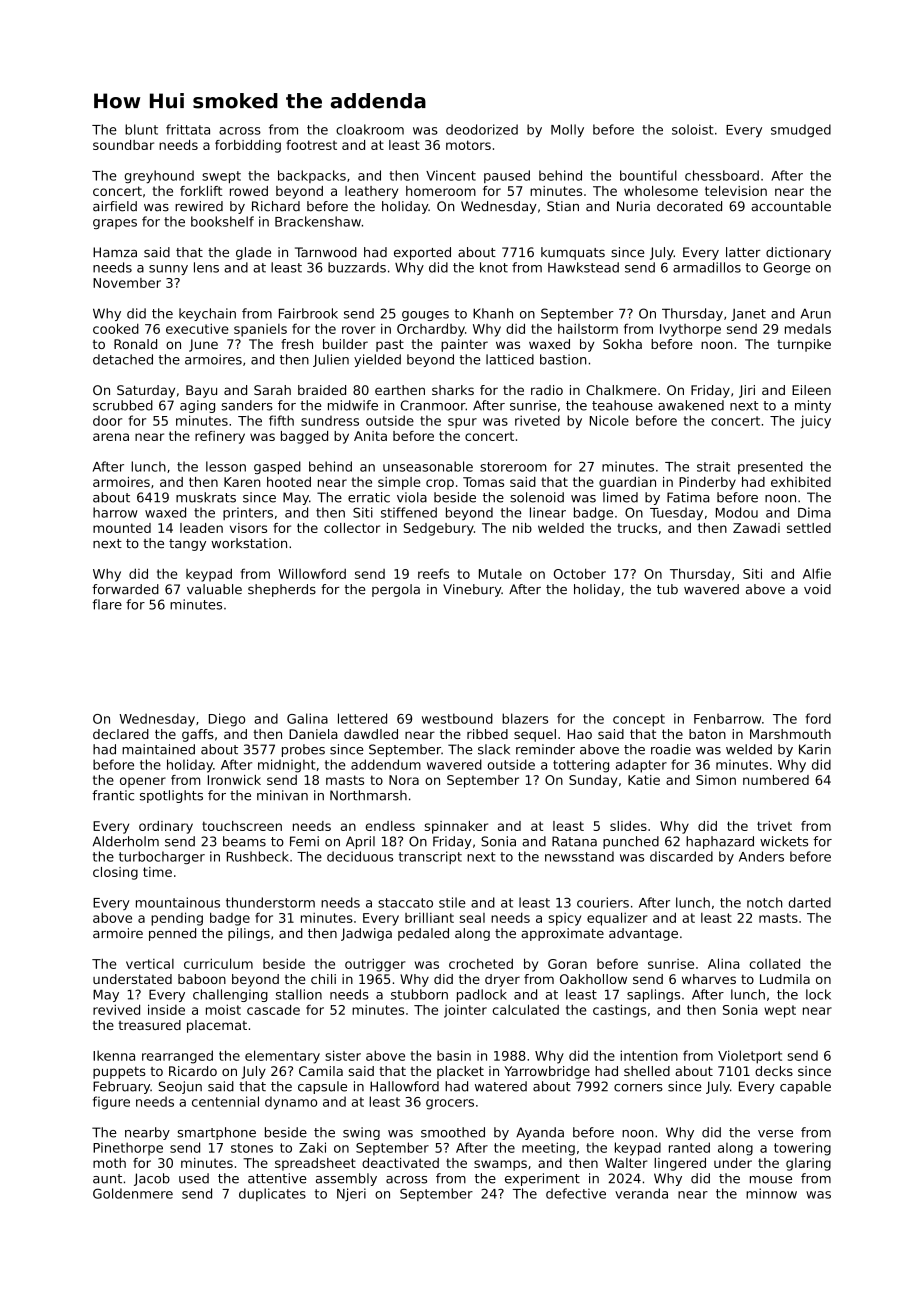  Describe the element at coordinates (500, 1165) in the screenshot. I see `swamps` at that location.
